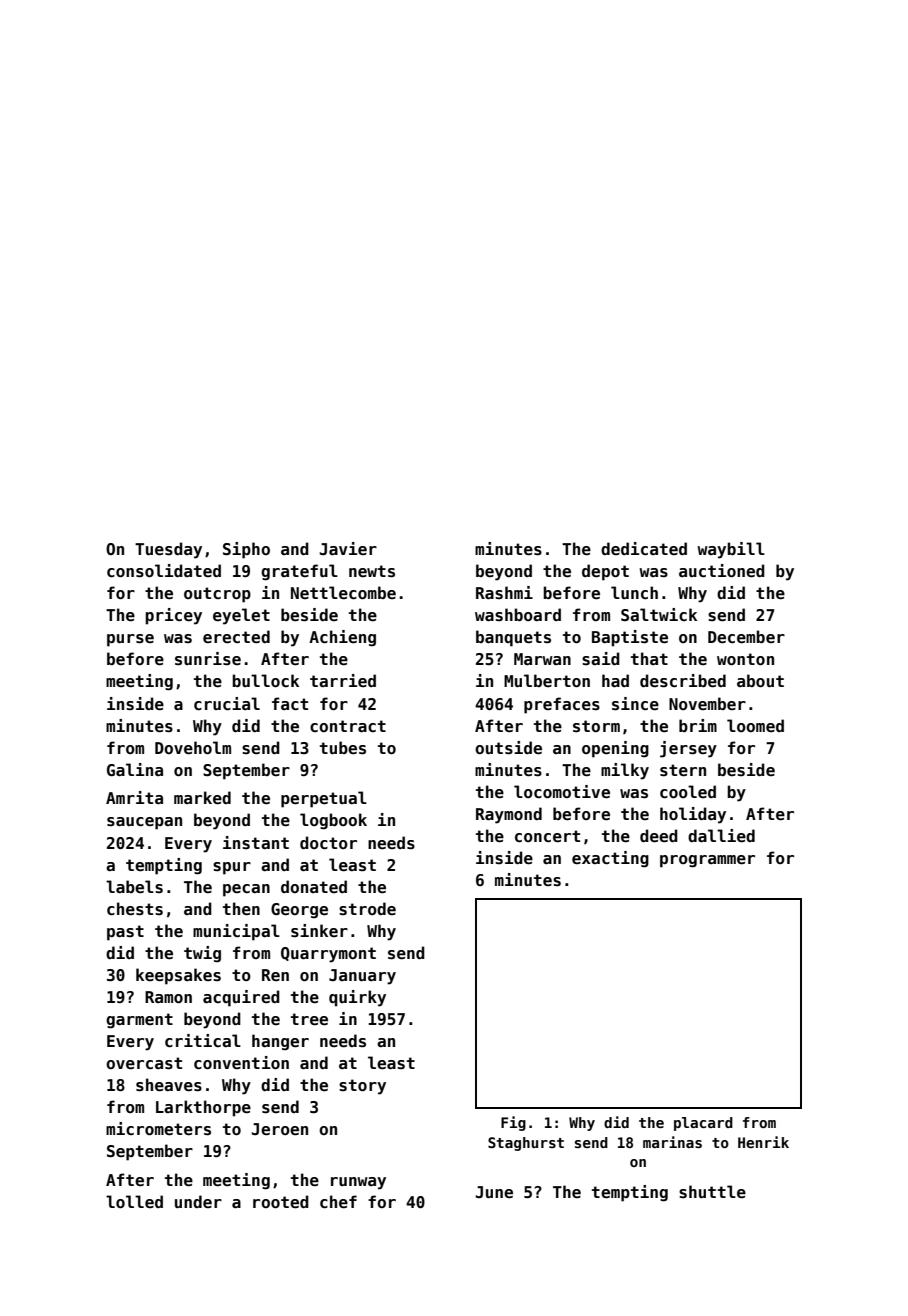 This screenshot has height=1316, width=908. Describe the element at coordinates (703, 1124) in the screenshot. I see `placard` at that location.
